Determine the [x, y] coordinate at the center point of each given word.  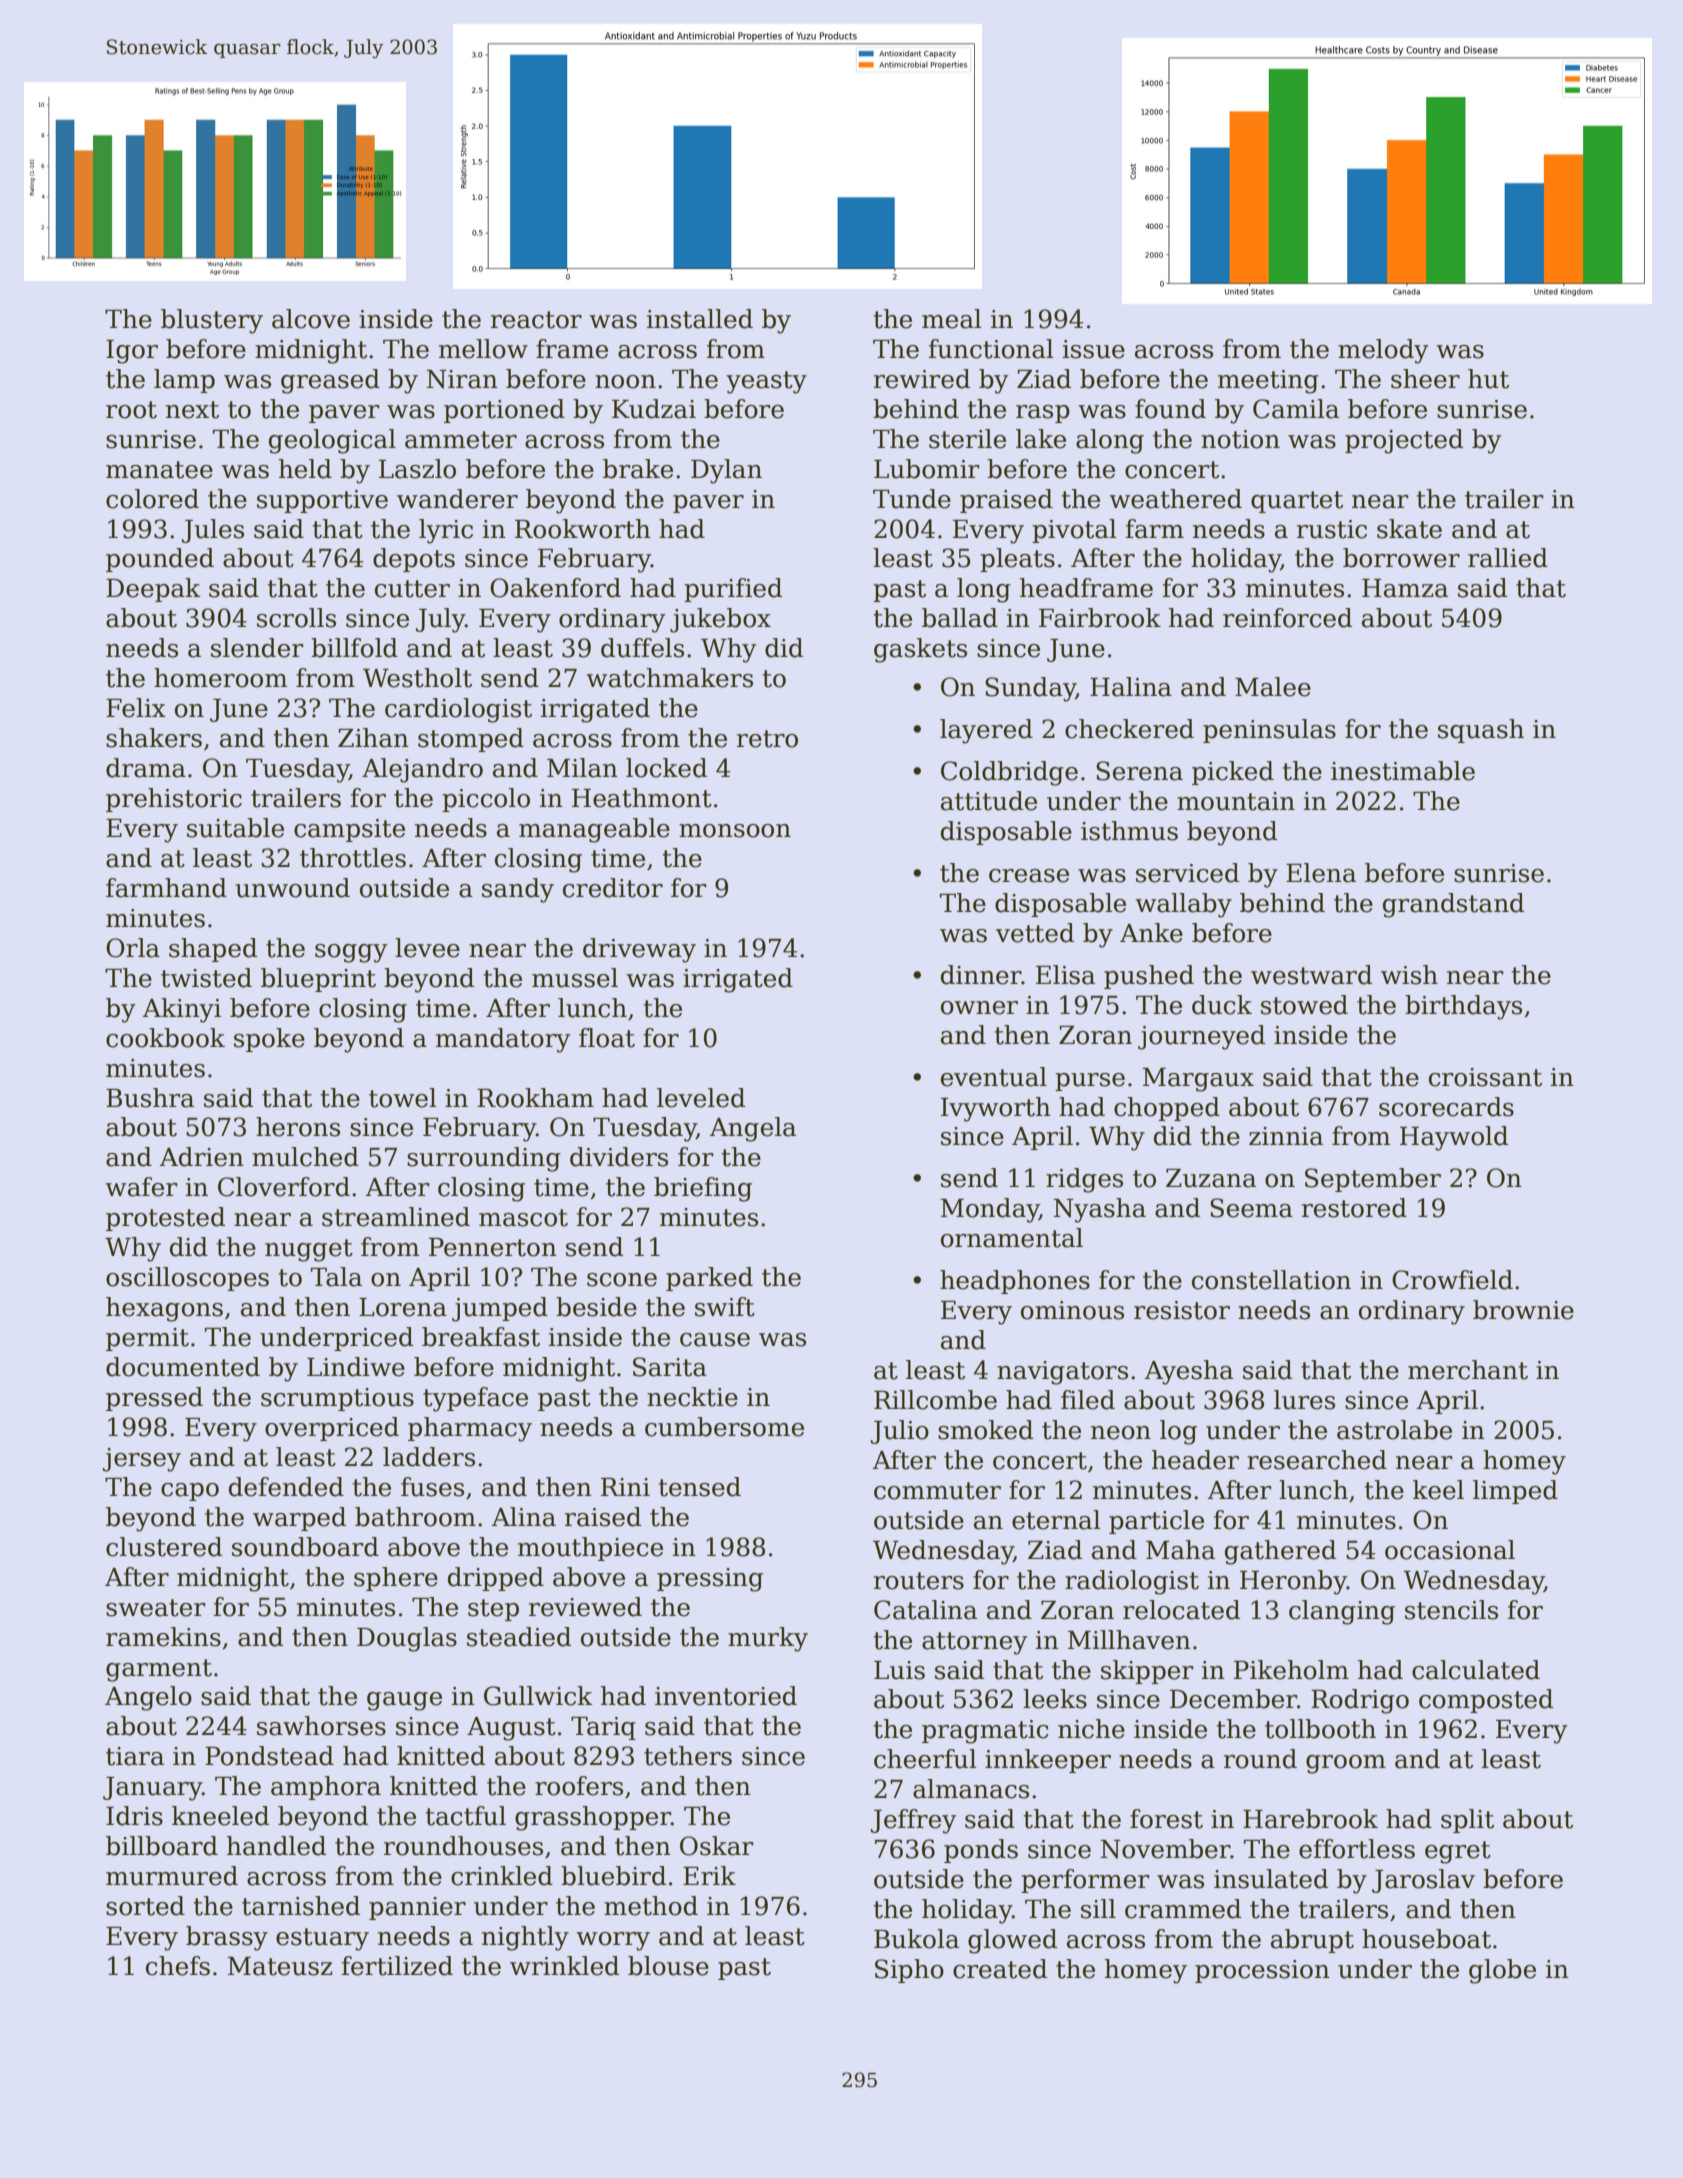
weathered [1175, 499]
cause [715, 1340]
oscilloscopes [187, 1279]
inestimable [1403, 771]
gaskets [920, 650]
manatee [159, 470]
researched [1317, 1460]
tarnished [301, 1906]
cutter [412, 589]
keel [1438, 1490]
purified [733, 590]
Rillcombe [935, 1400]
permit [147, 1339]
